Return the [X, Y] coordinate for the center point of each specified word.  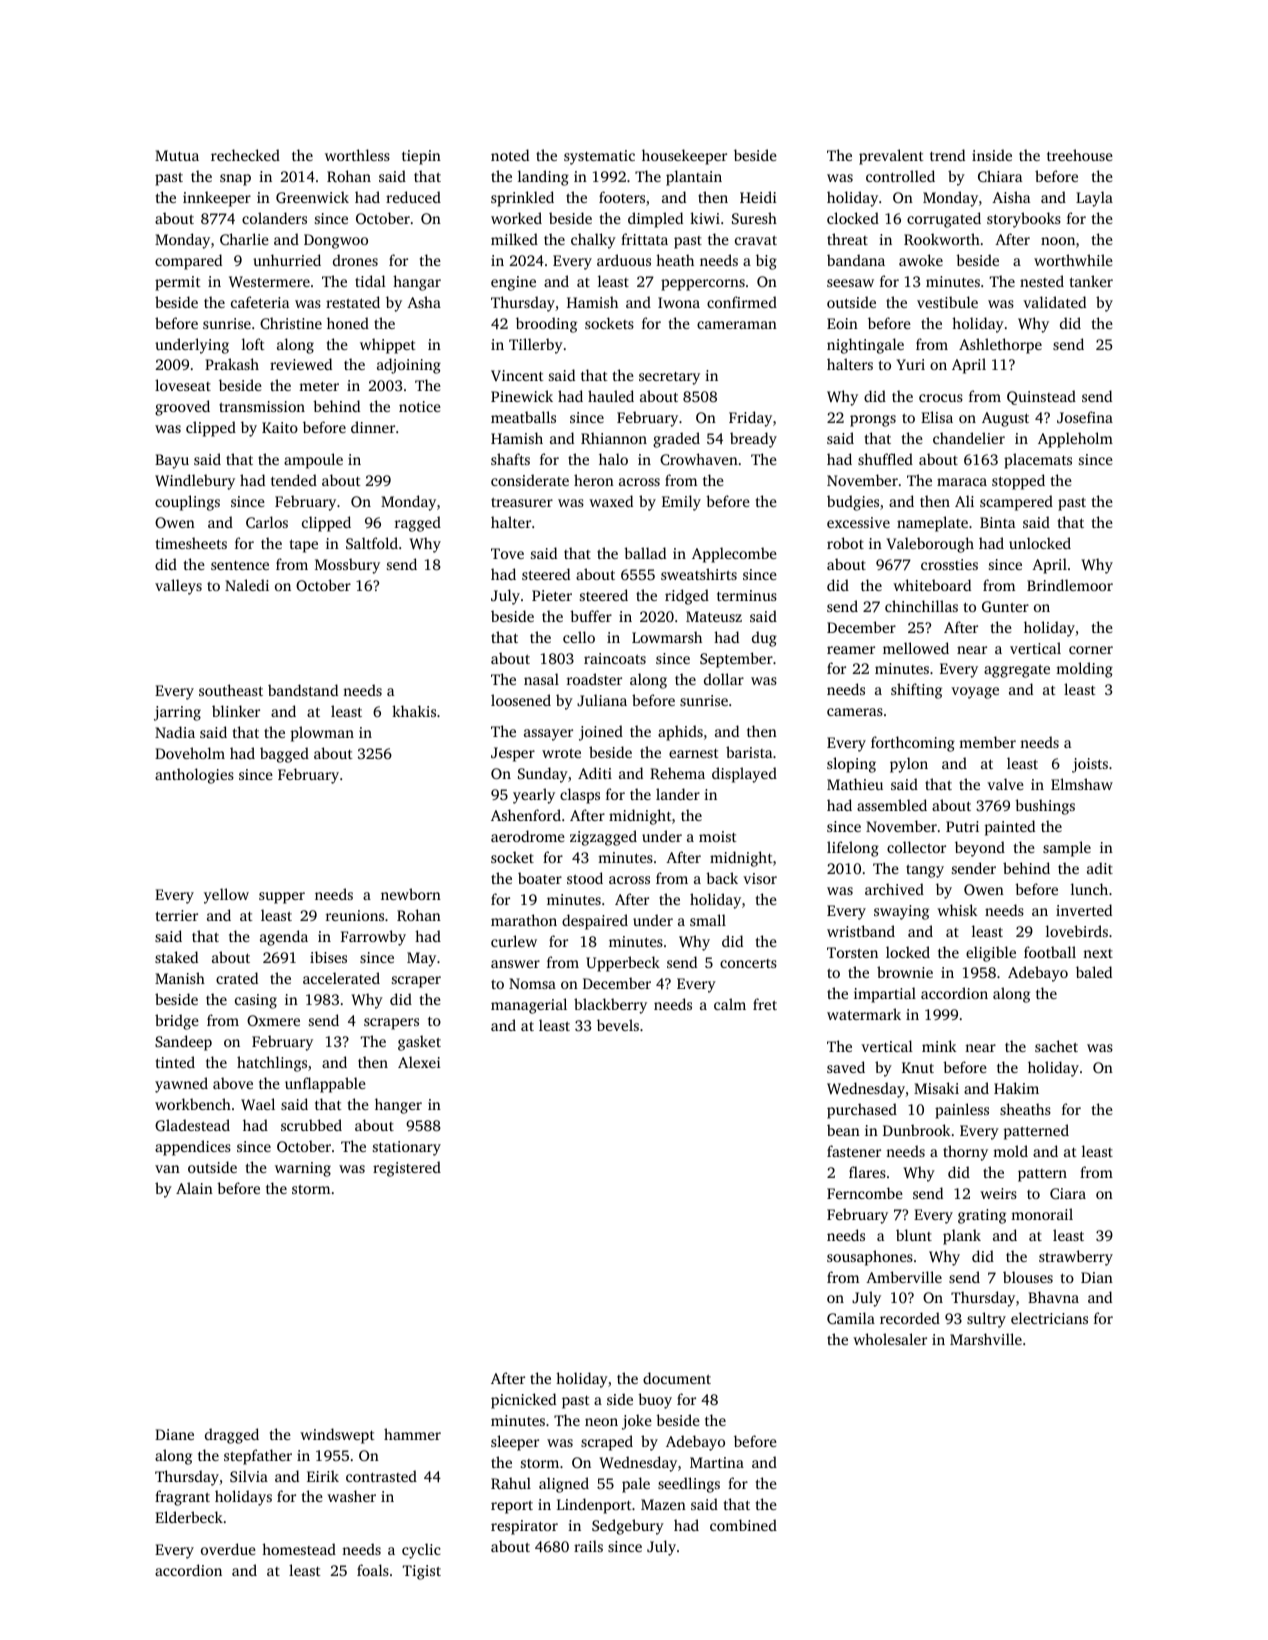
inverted [1084, 910]
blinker [236, 711]
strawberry [1076, 1258]
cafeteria [260, 302]
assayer [548, 735]
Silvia [249, 1476]
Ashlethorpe [1000, 346]
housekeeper [684, 157]
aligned [564, 1485]
